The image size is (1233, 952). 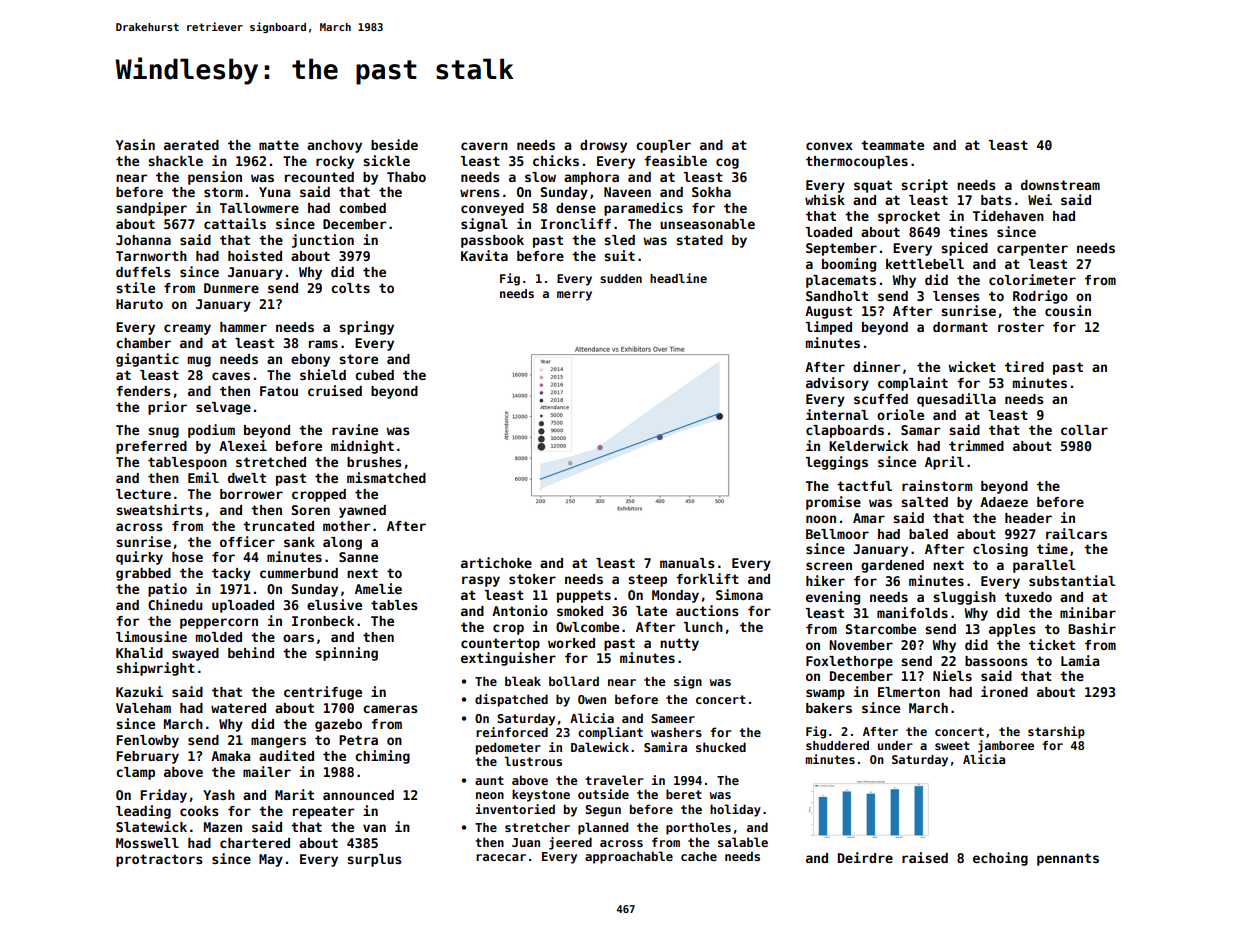 What do you see at coordinates (223, 827) in the screenshot?
I see `Mazen` at bounding box center [223, 827].
